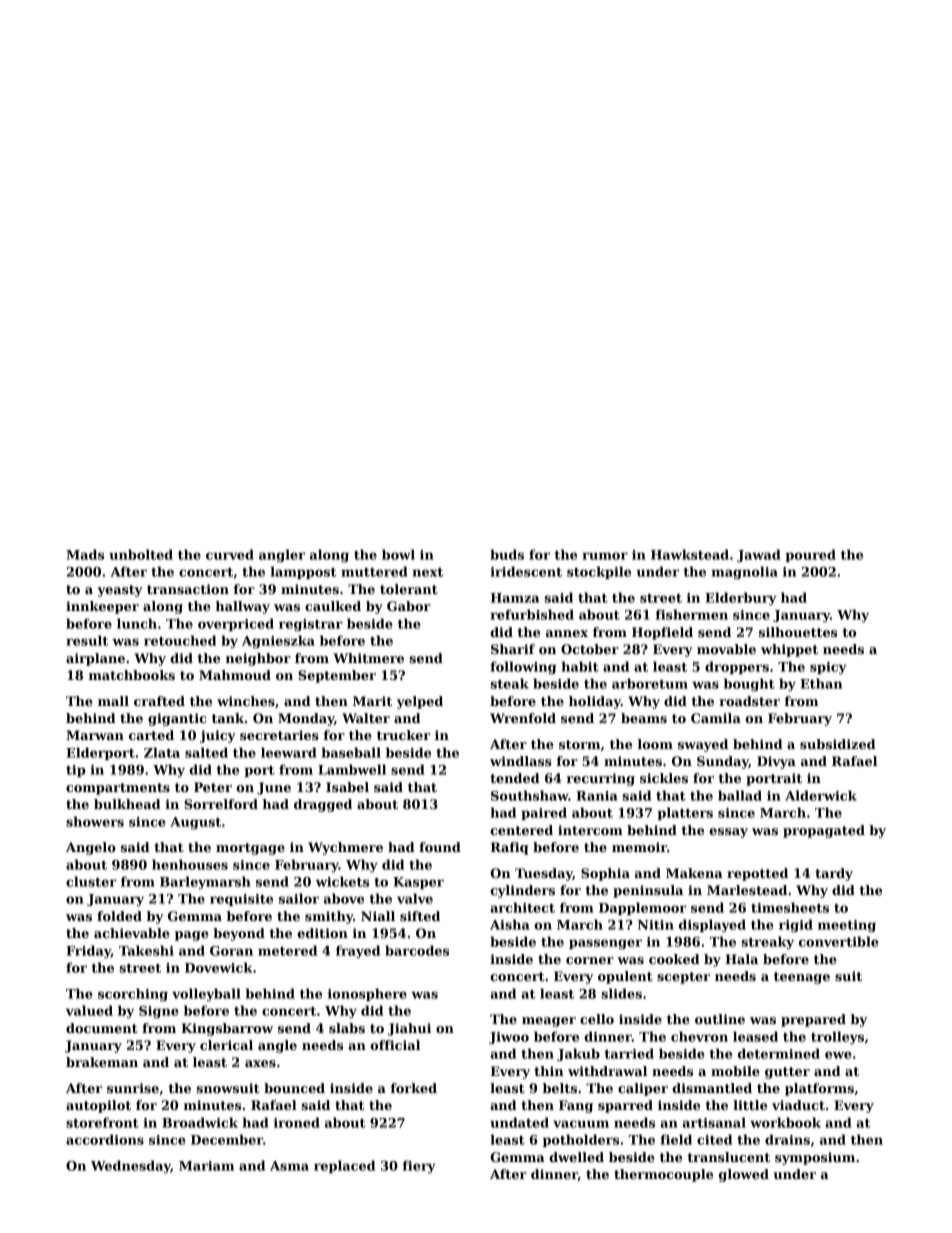 This page has height=1233, width=952. What do you see at coordinates (102, 1028) in the page?
I see `document` at bounding box center [102, 1028].
